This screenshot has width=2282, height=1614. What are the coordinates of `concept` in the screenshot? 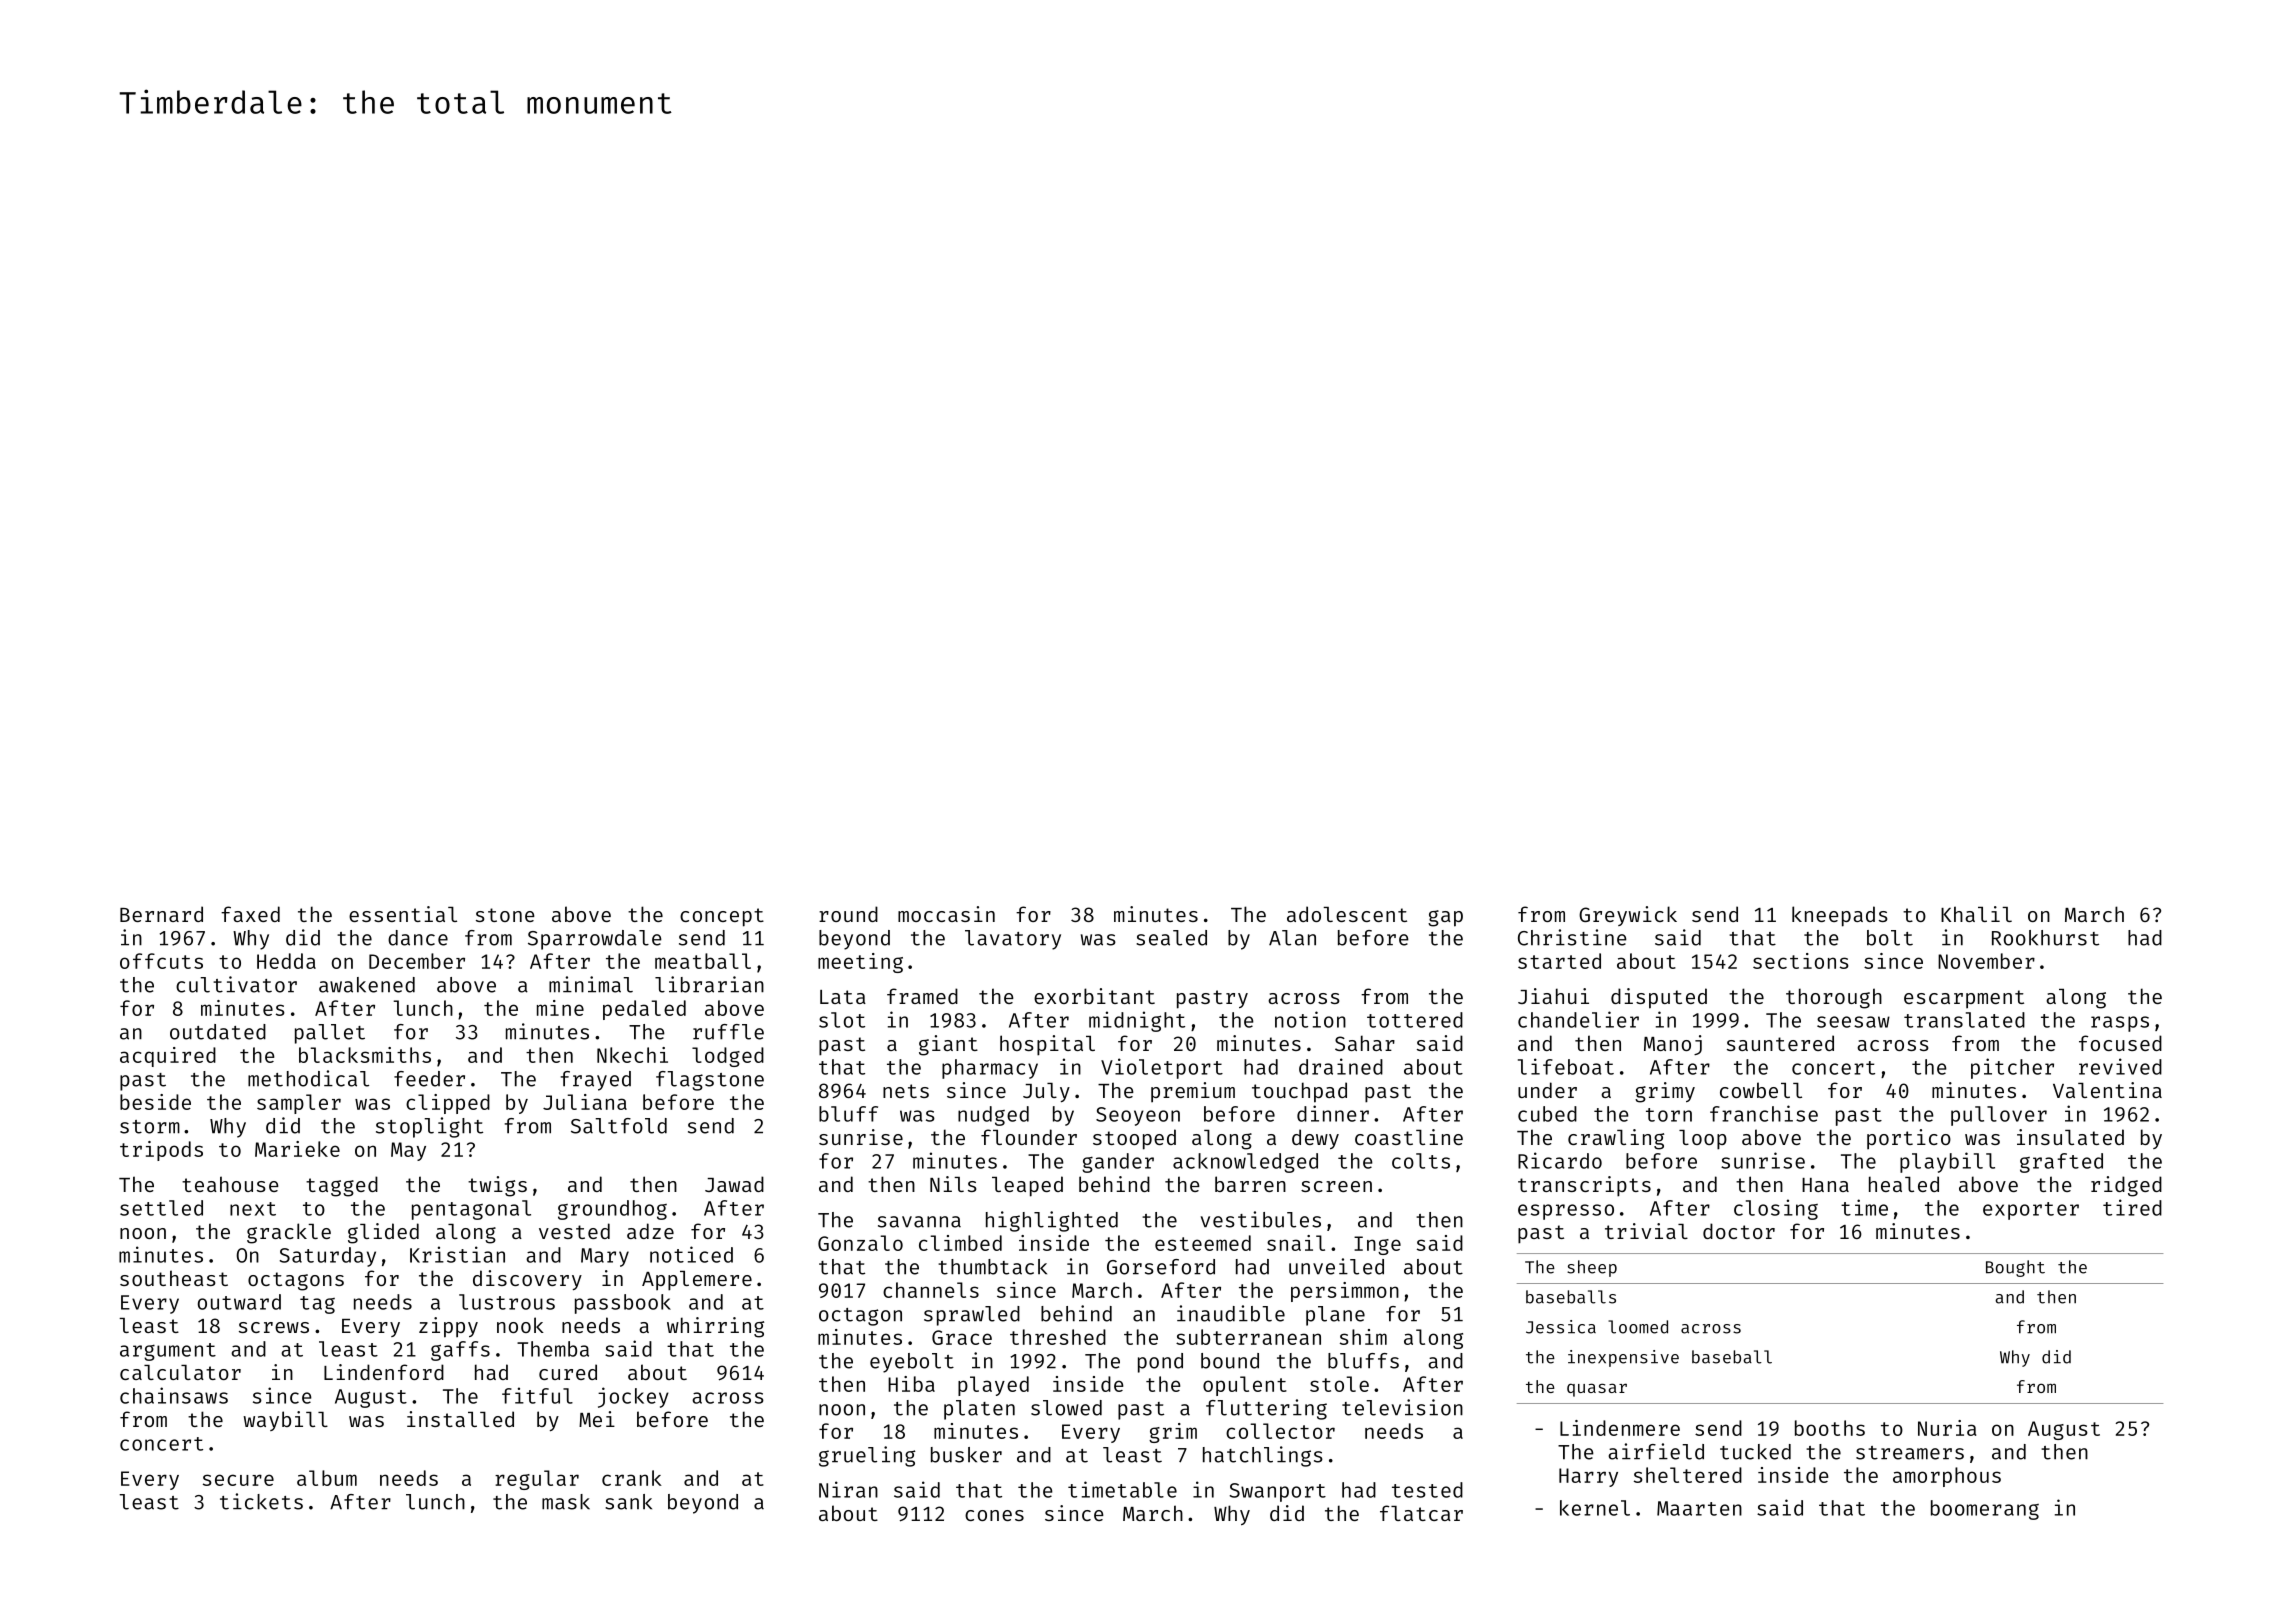 It's located at (722, 917).
